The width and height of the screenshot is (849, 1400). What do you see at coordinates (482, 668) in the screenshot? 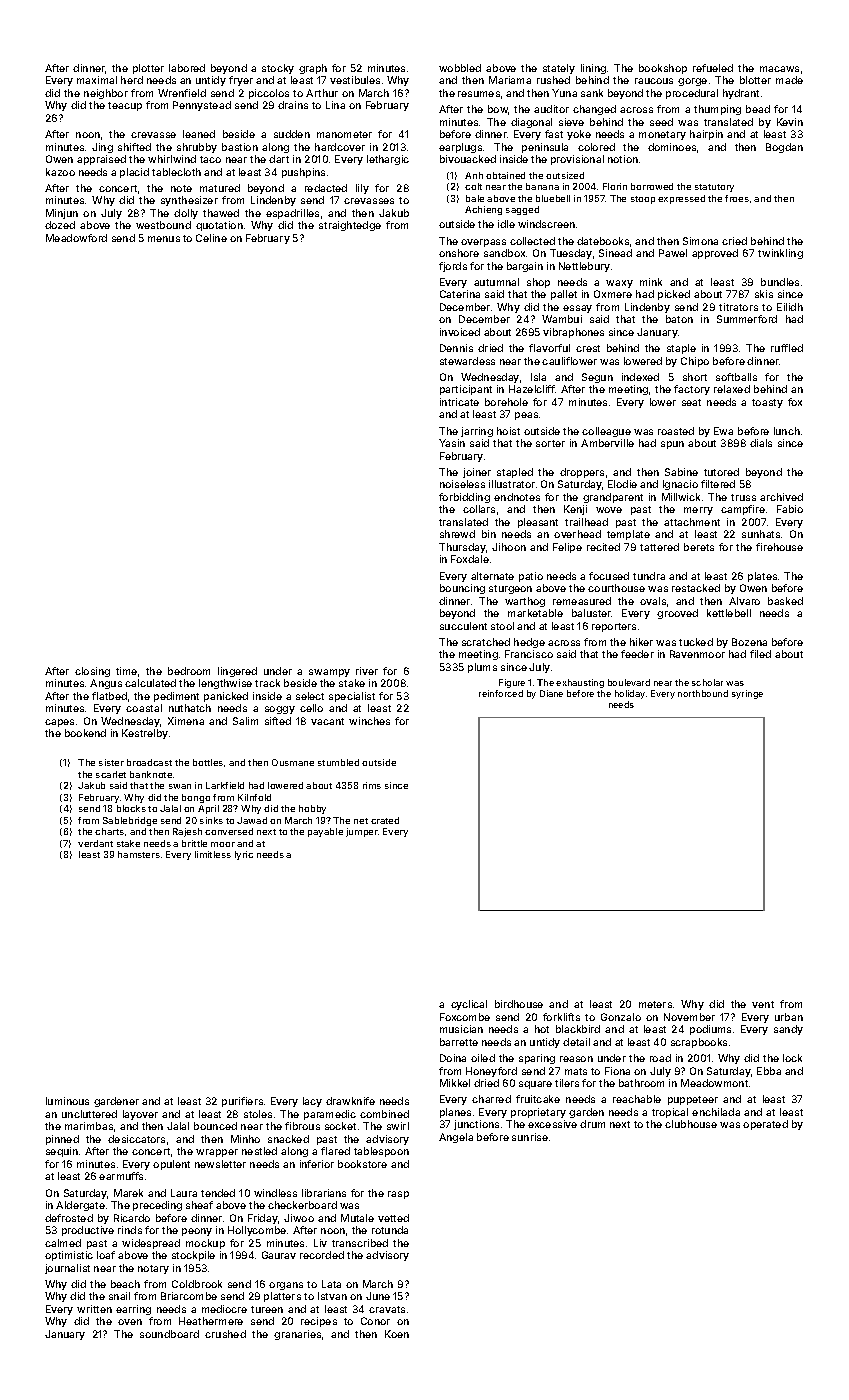
I see `plums` at bounding box center [482, 668].
